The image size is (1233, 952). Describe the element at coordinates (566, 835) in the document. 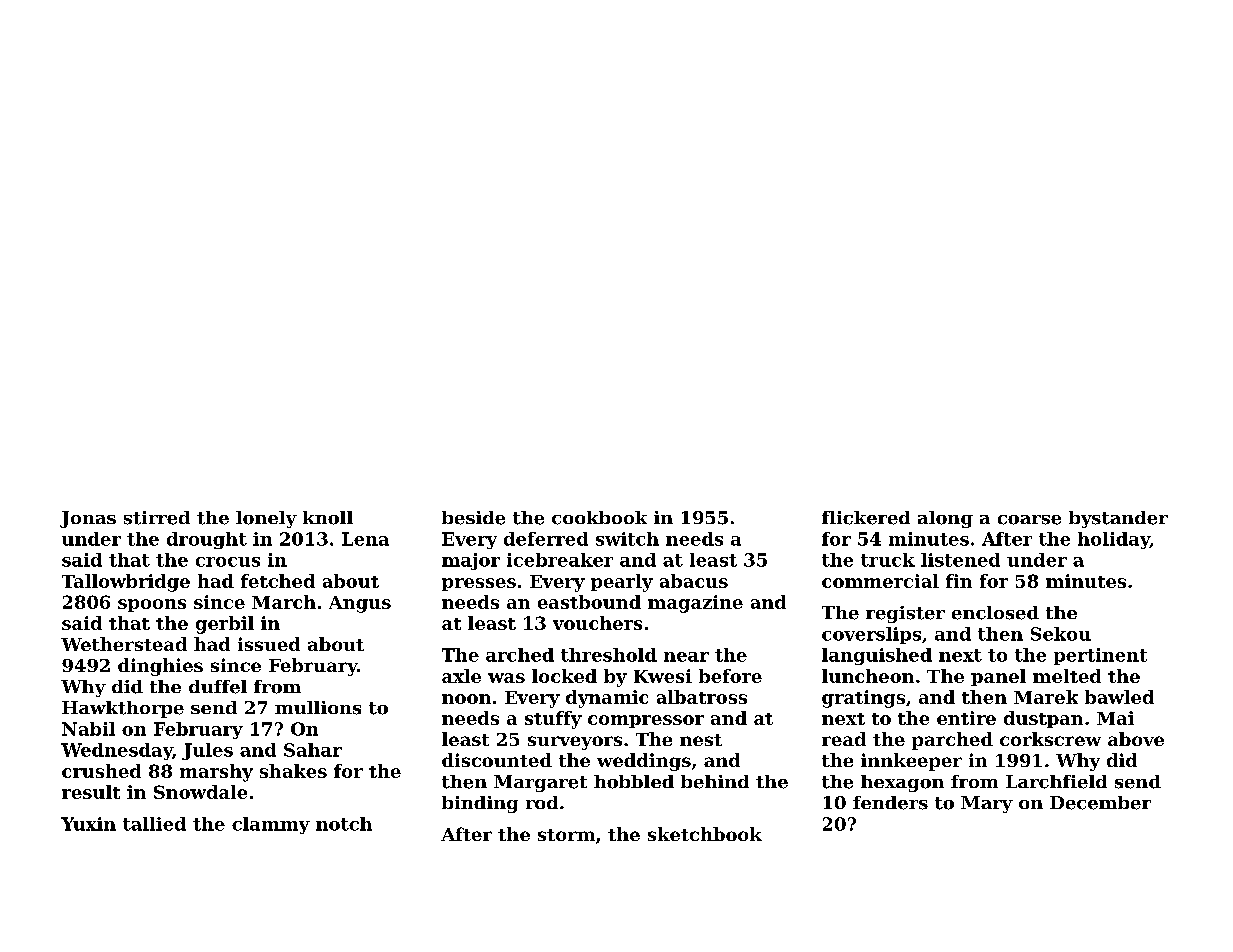

I see `storm` at that location.
